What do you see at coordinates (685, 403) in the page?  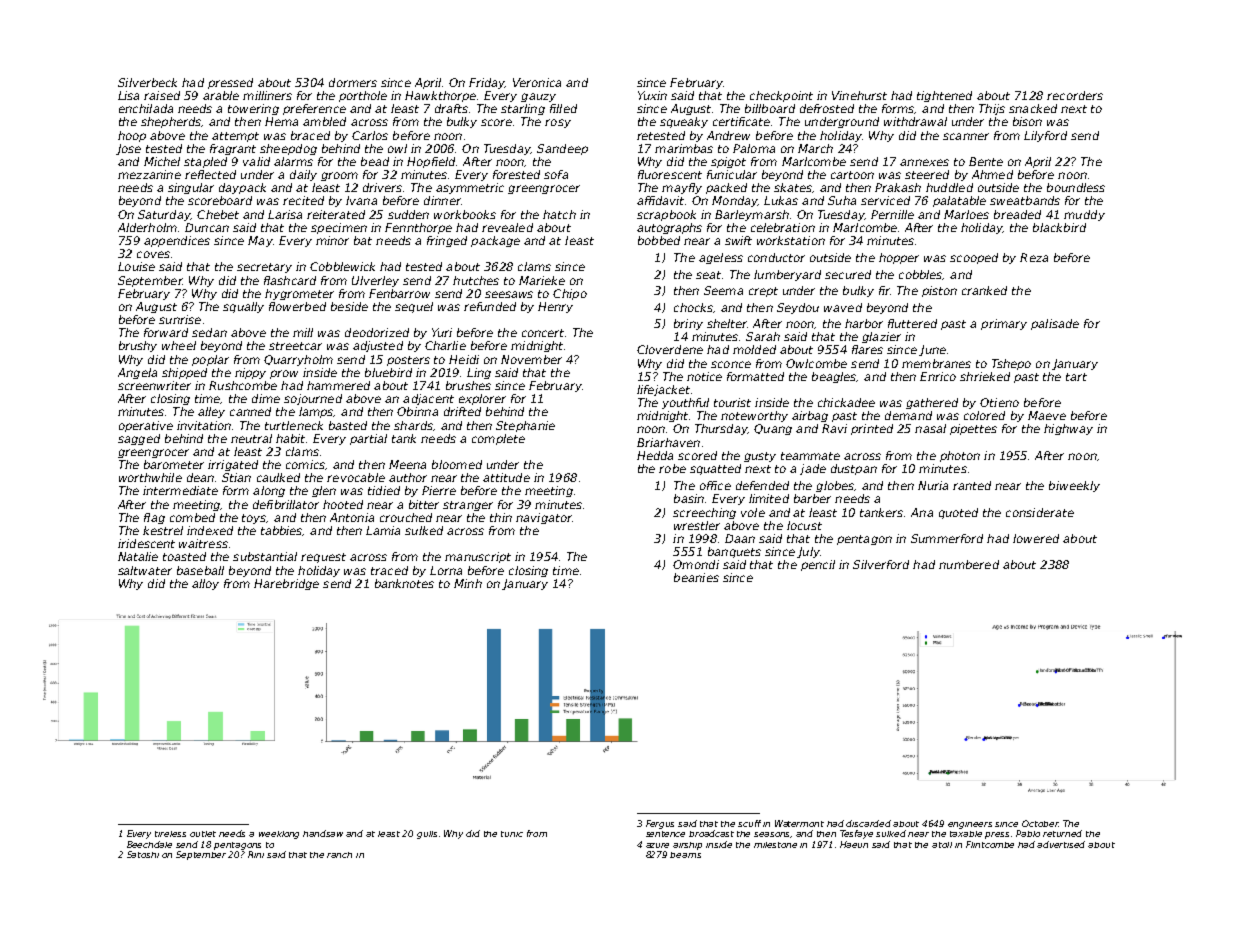 I see `youthful` at bounding box center [685, 403].
